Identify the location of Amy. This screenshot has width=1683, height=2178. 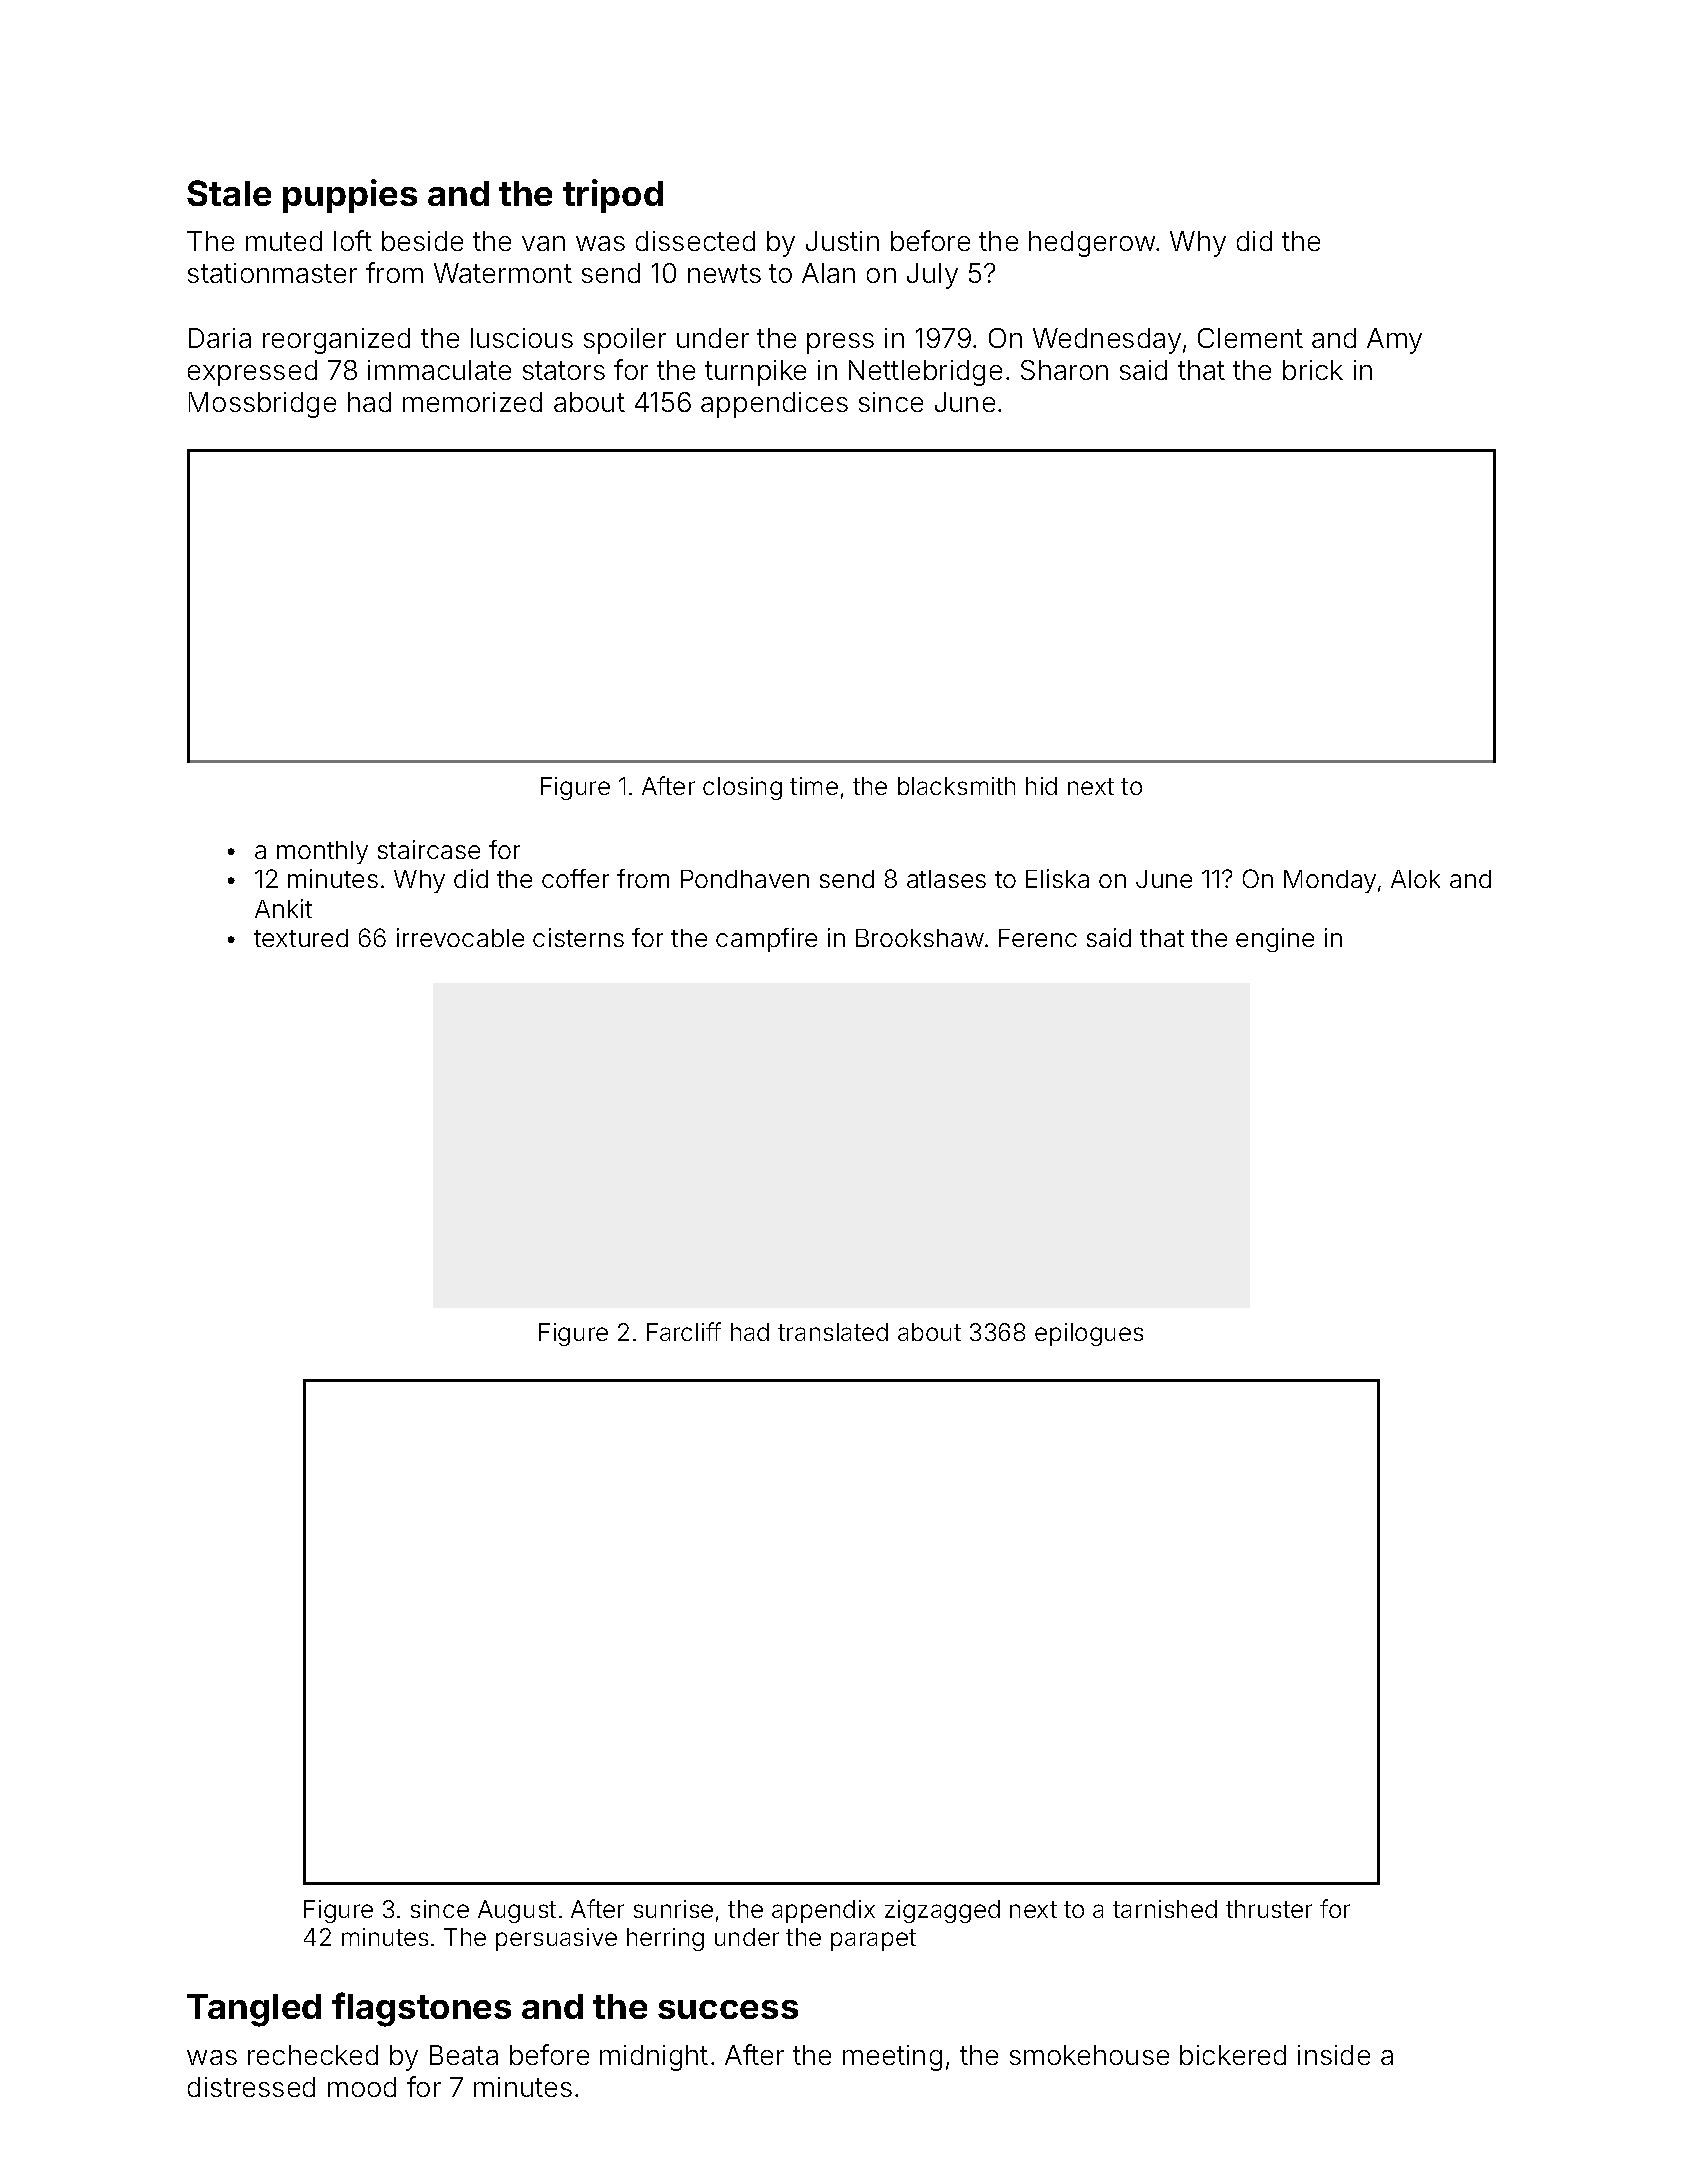
(1394, 341).
